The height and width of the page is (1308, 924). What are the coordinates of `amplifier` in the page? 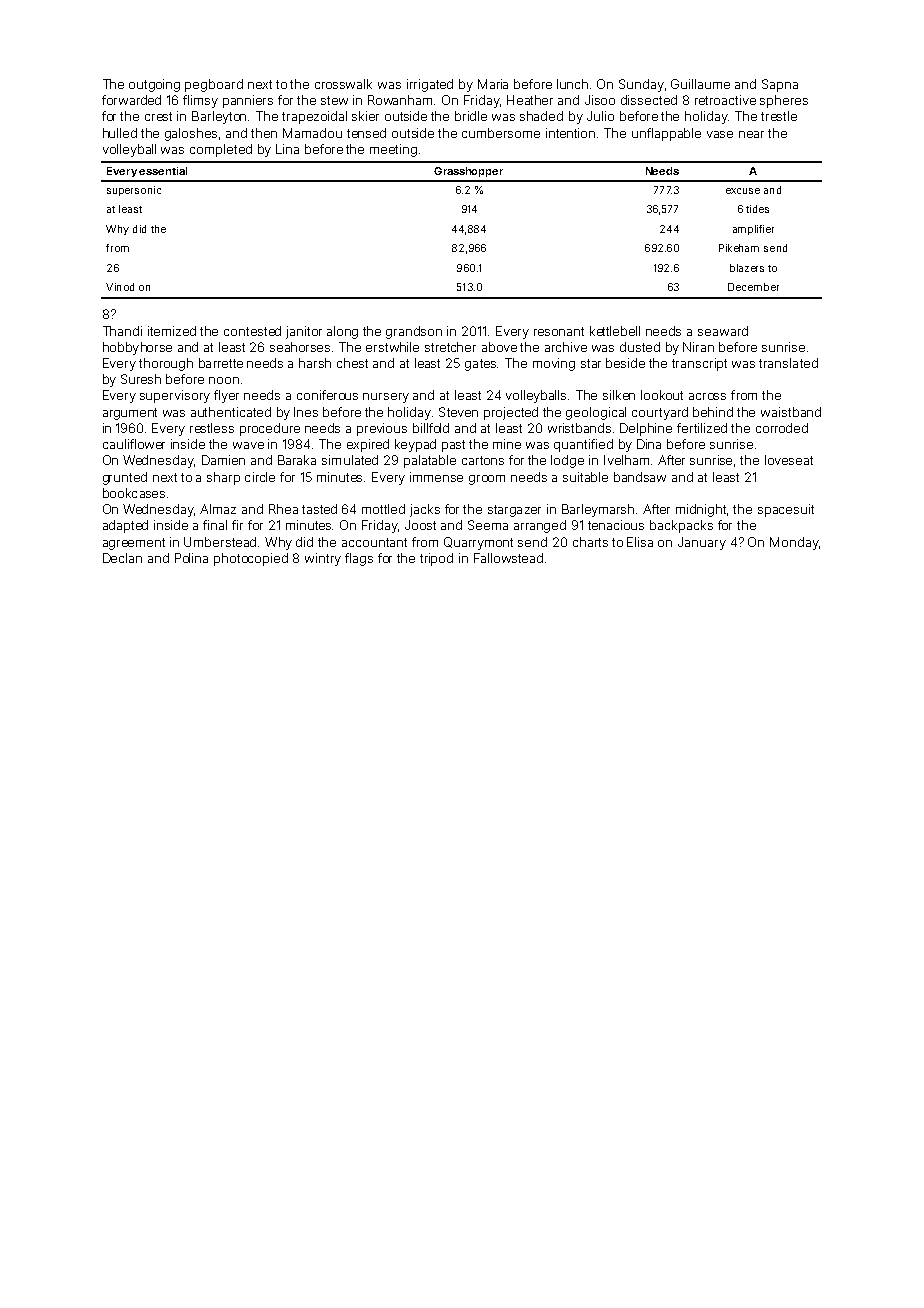 It's located at (753, 230).
